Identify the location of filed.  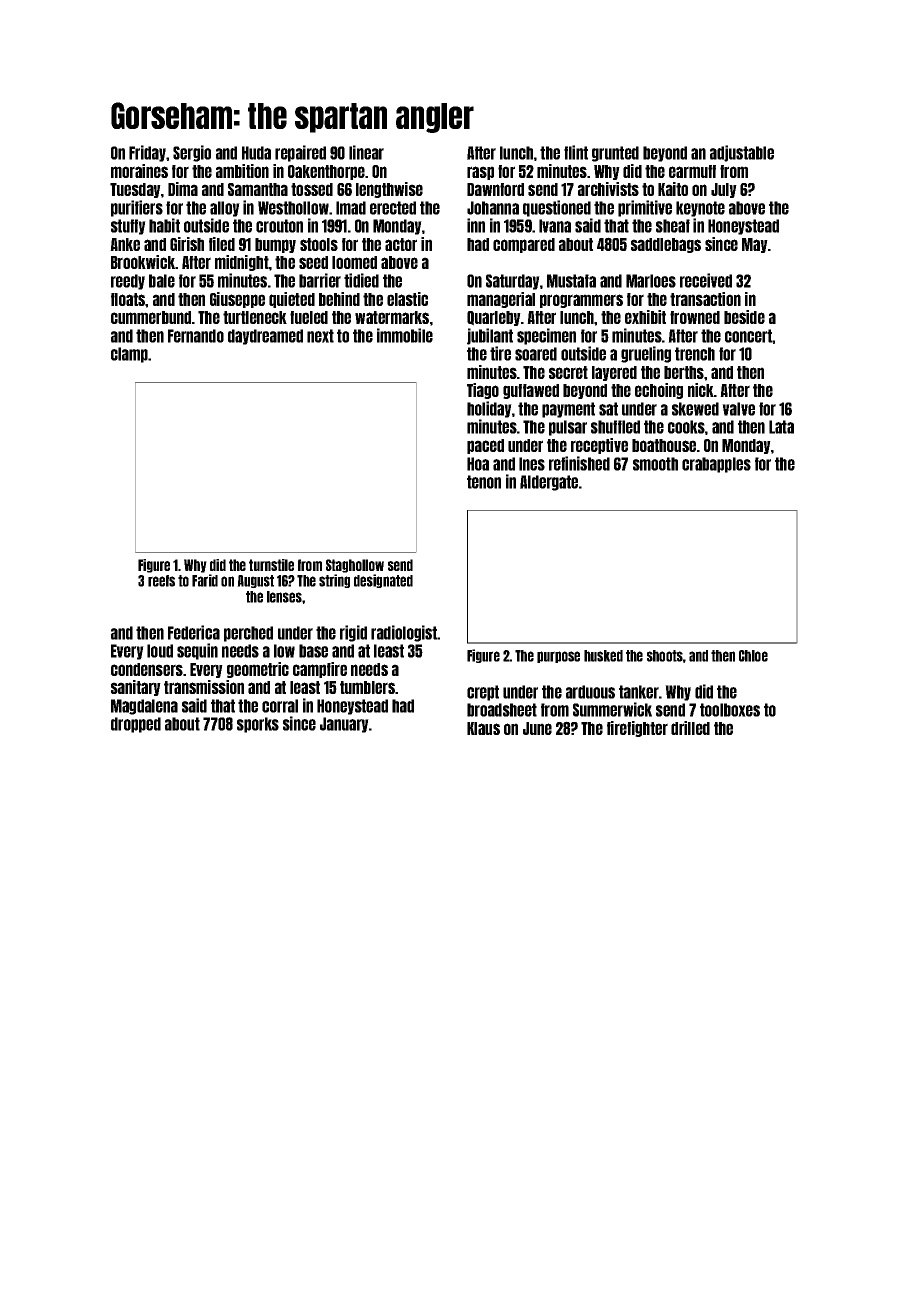
(222, 244).
